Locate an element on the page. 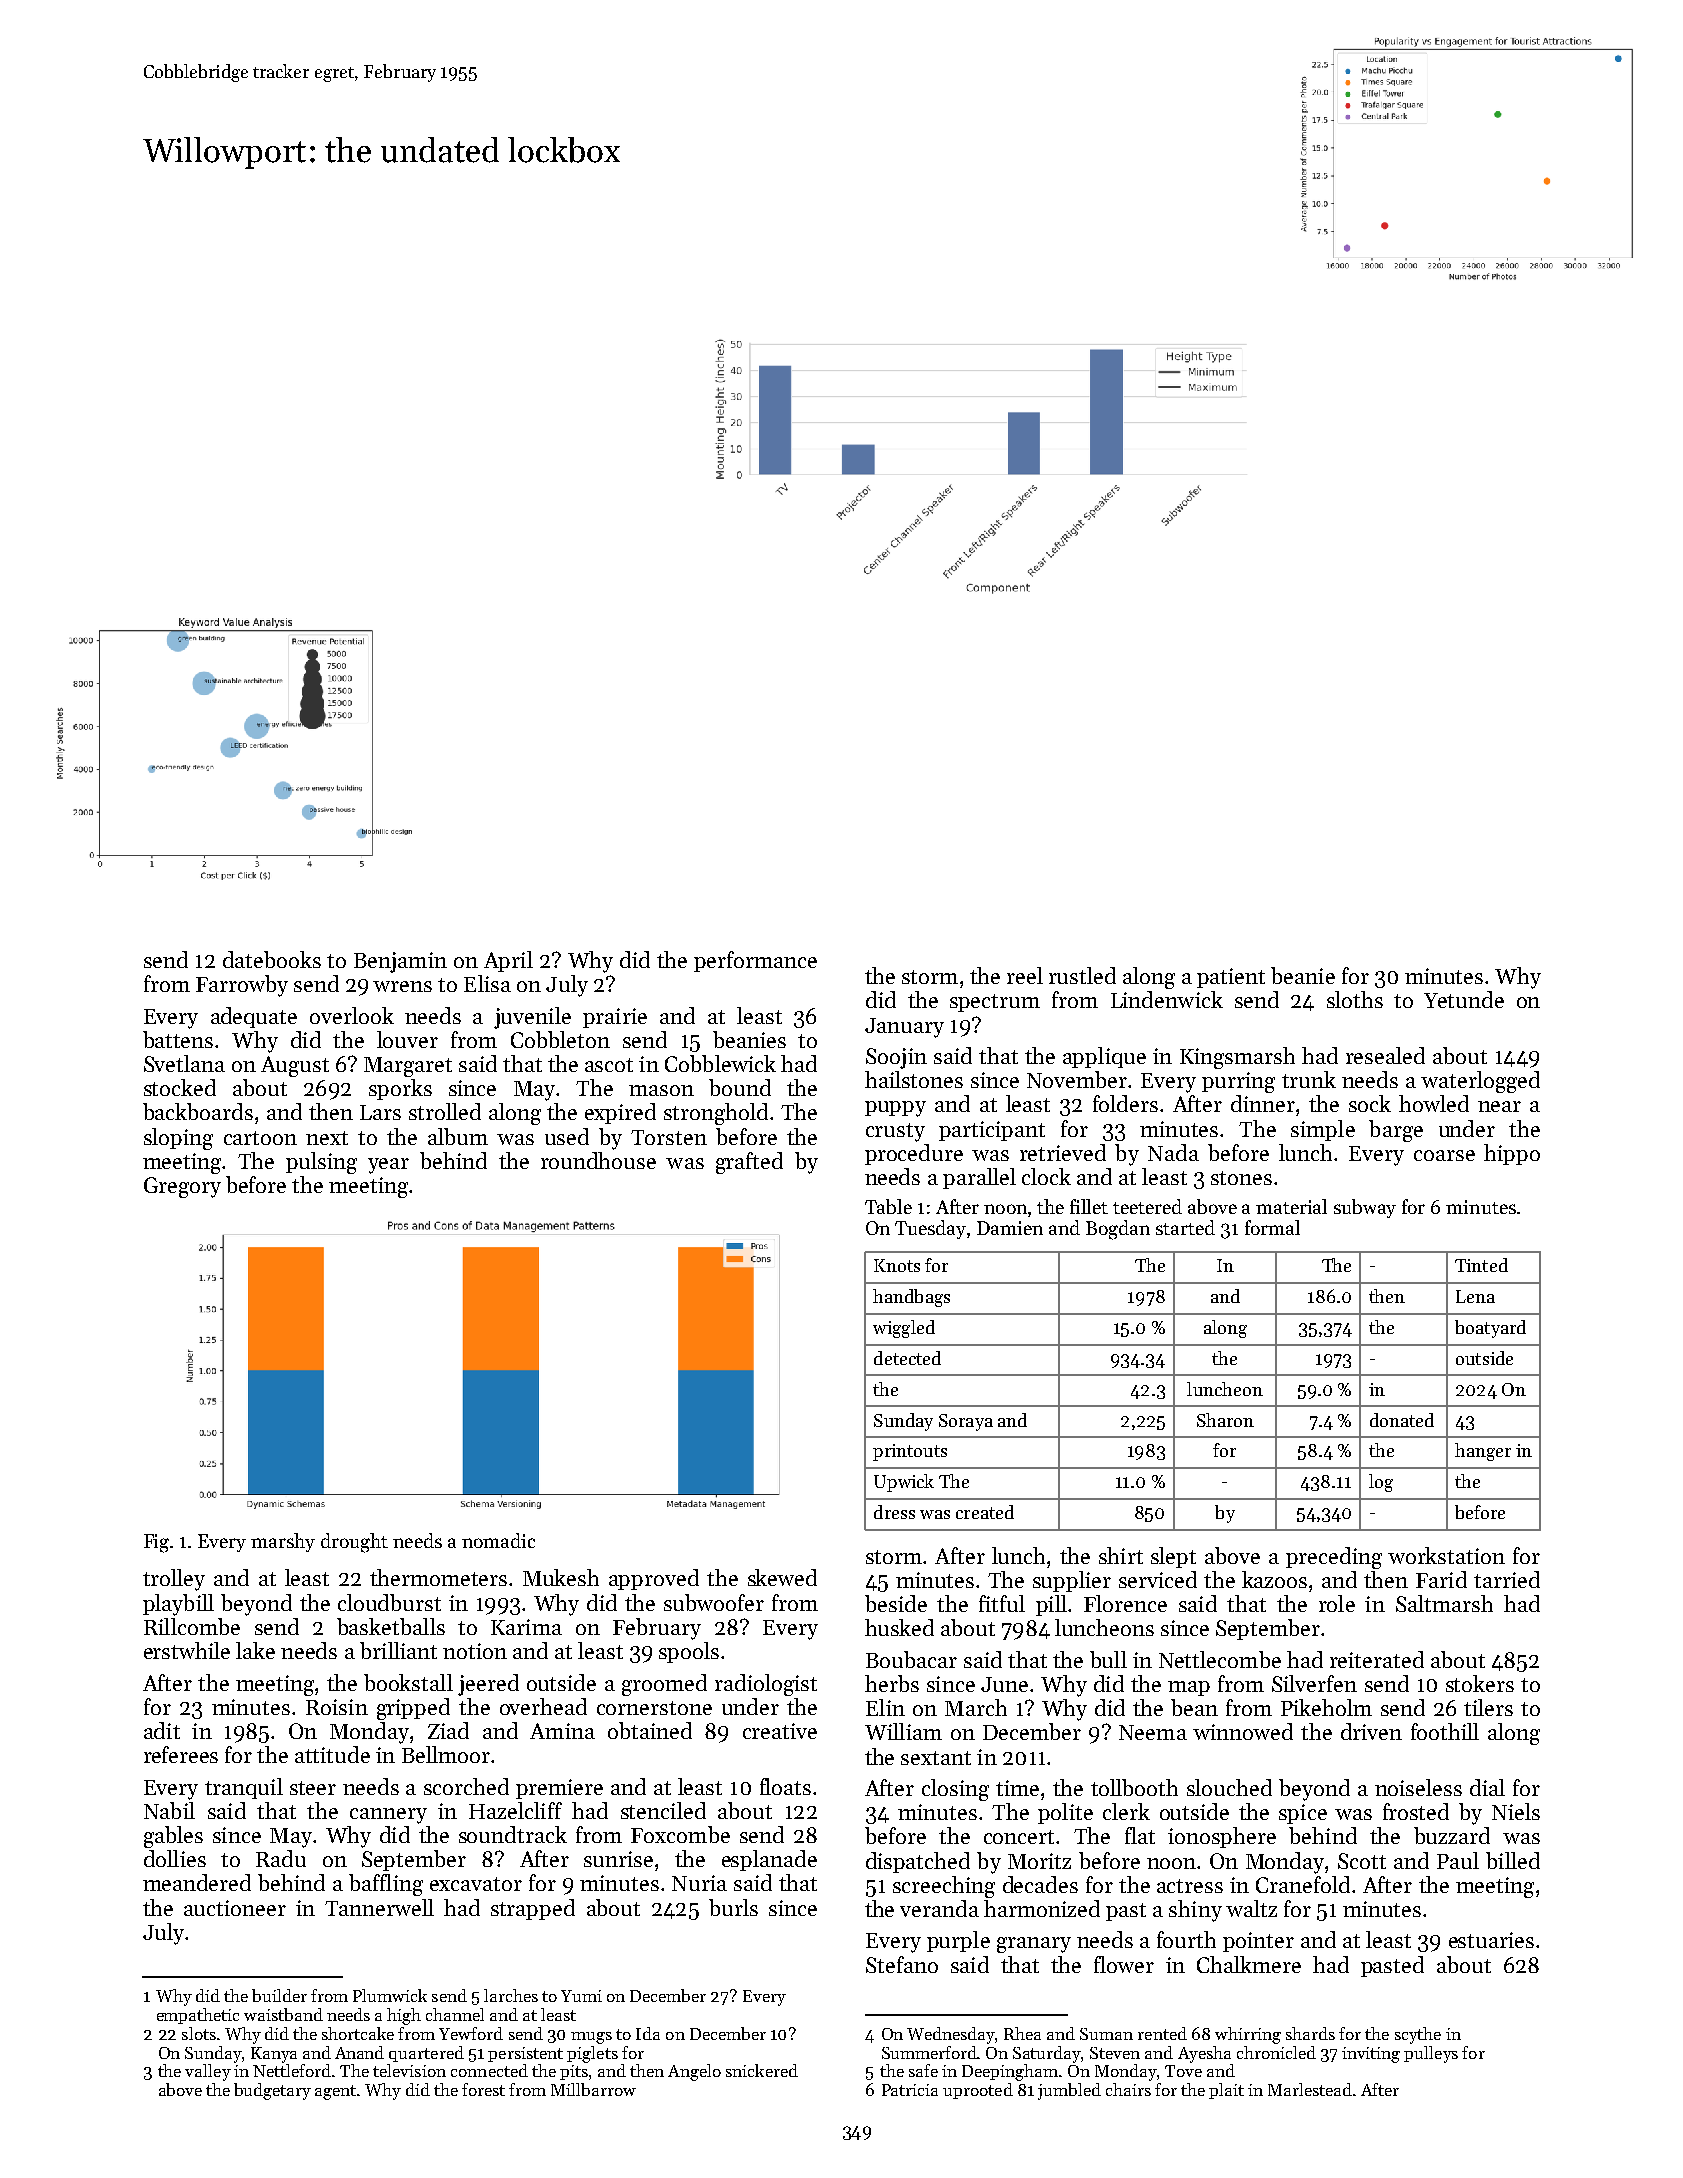 The height and width of the document is (2178, 1683). grafted is located at coordinates (749, 1163).
